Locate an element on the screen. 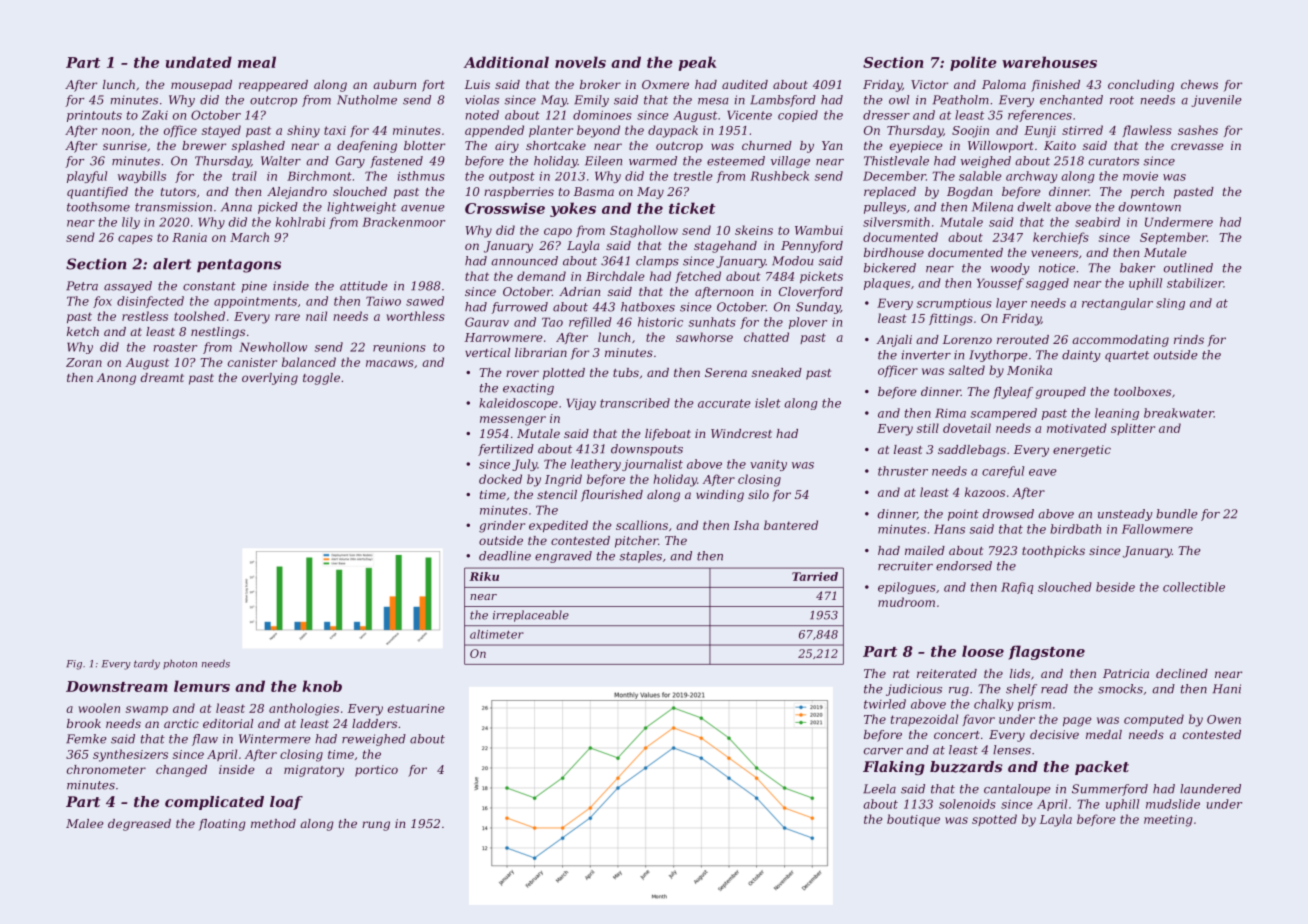 The width and height of the screenshot is (1308, 924). copied is located at coordinates (798, 116).
